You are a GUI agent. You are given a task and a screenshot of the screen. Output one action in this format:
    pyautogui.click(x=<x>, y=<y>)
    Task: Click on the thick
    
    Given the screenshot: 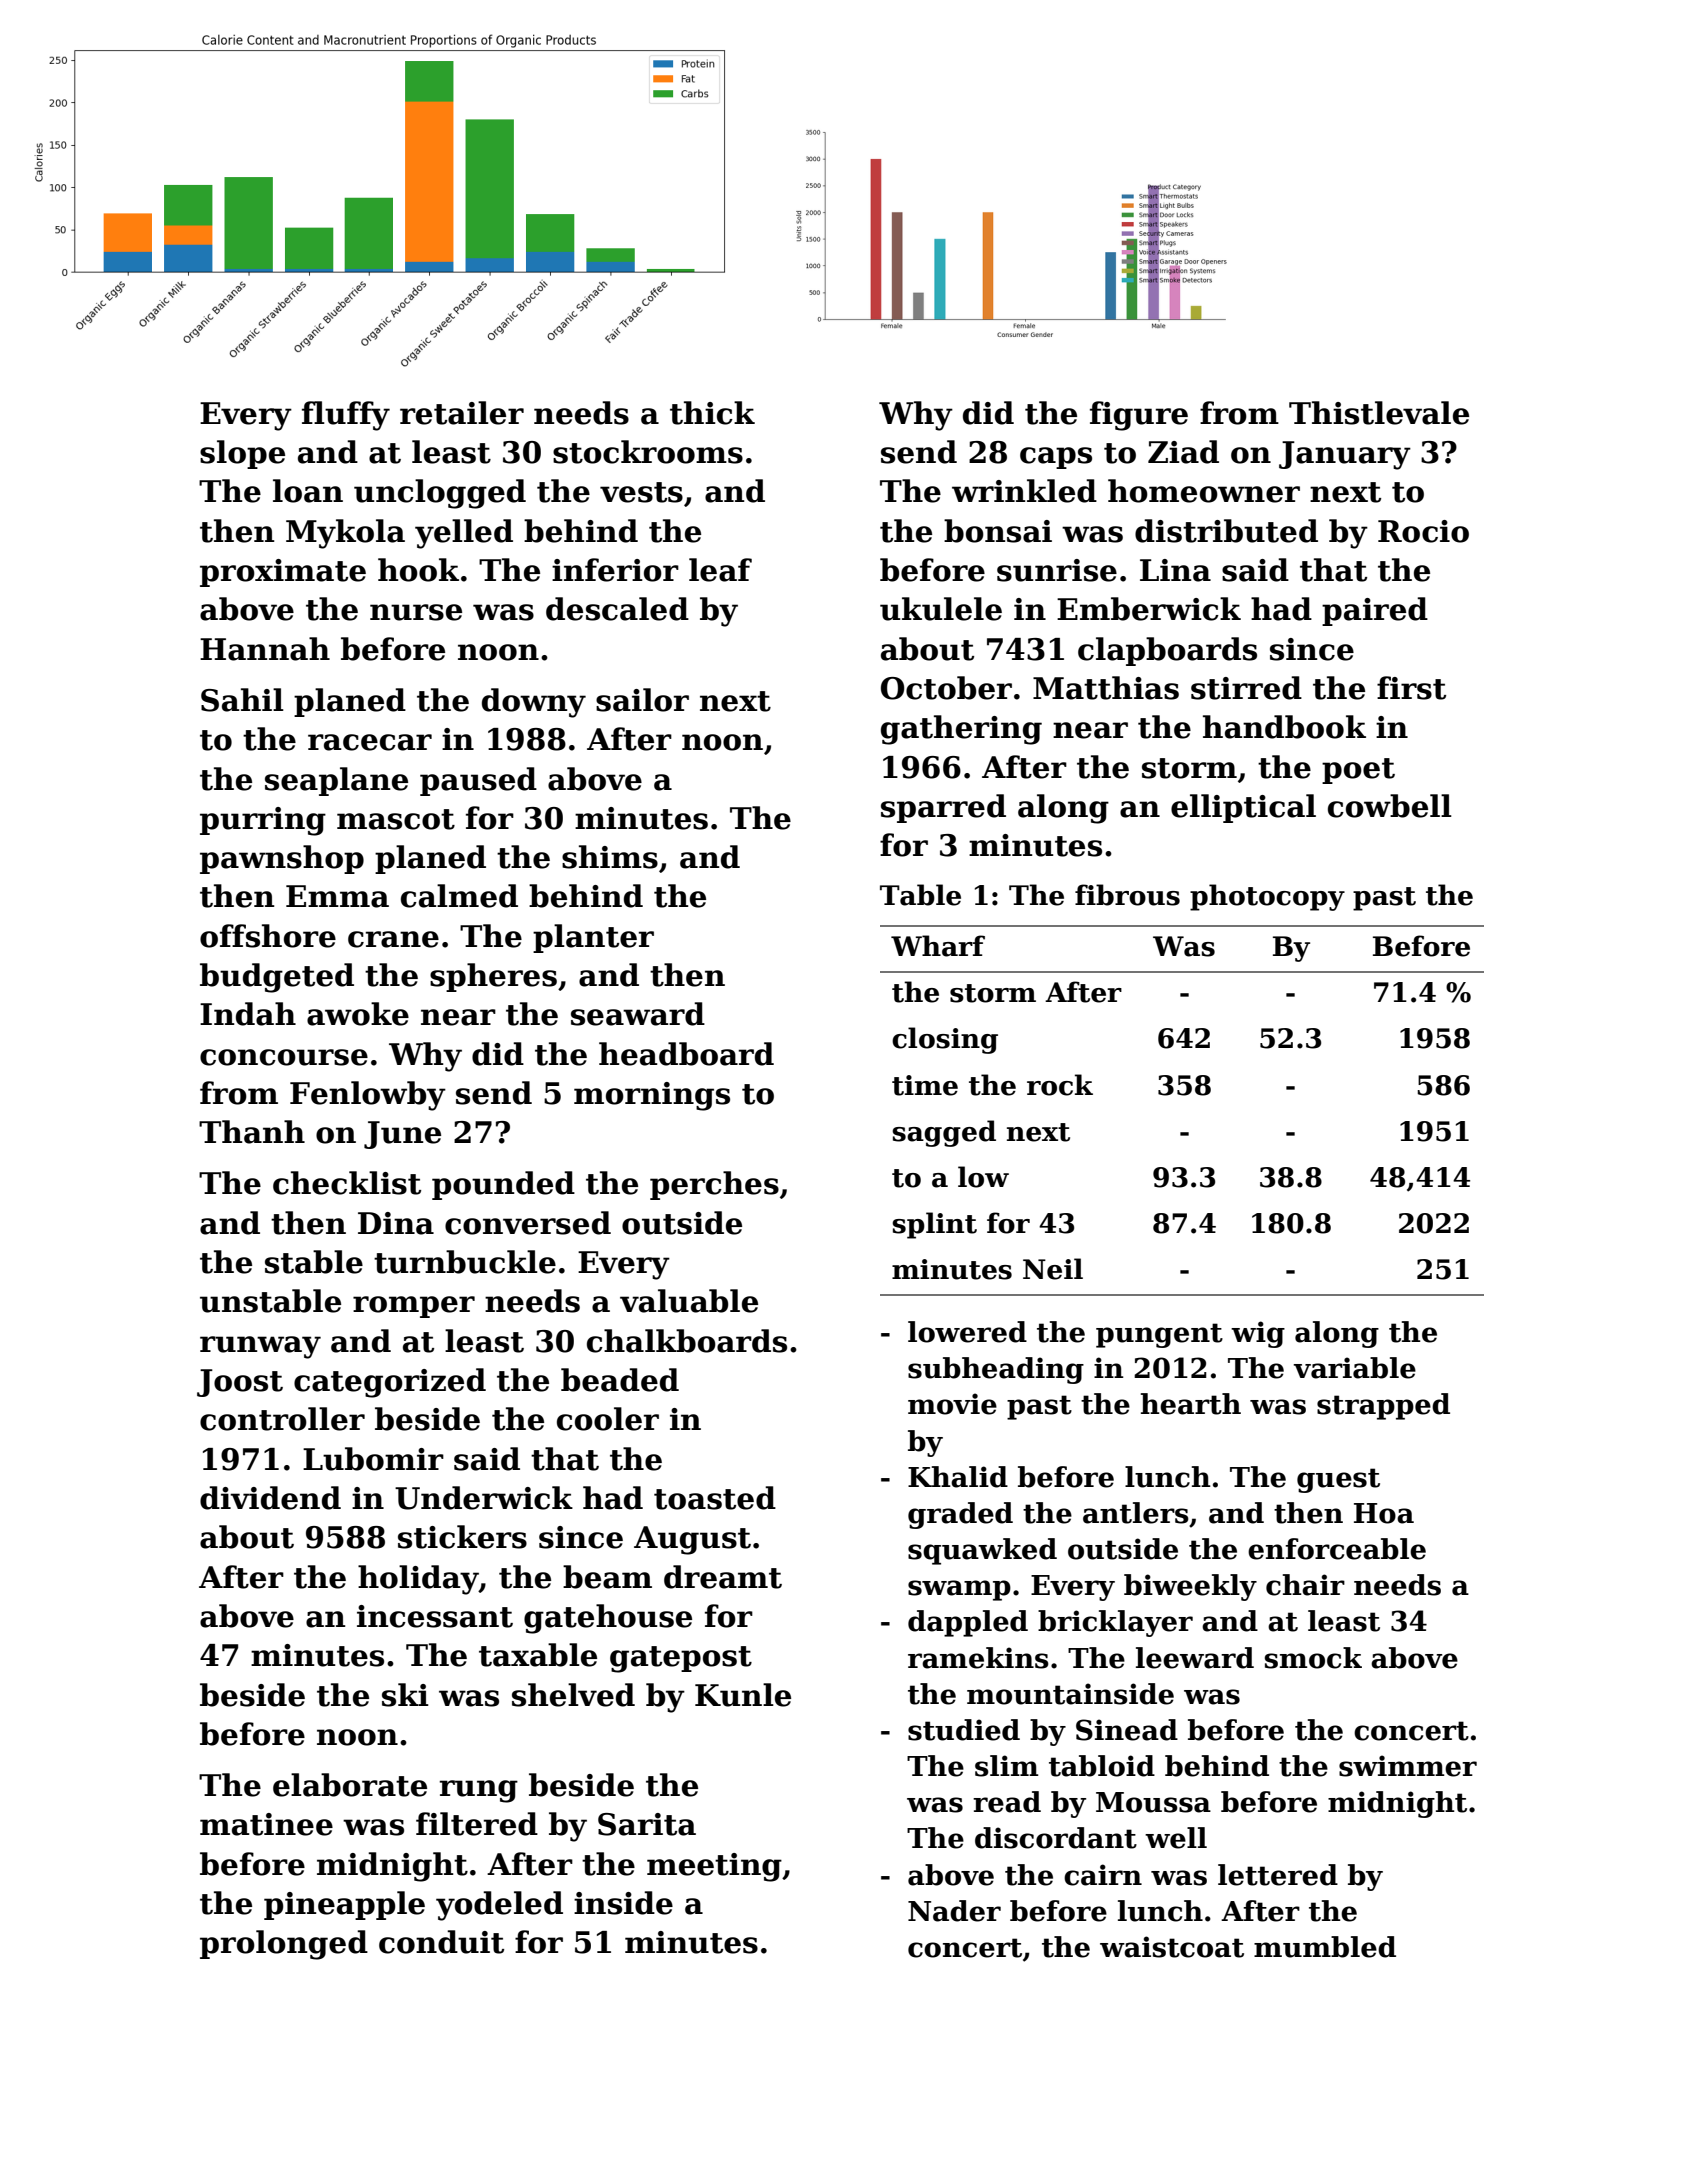 What is the action you would take?
    pyautogui.click(x=712, y=413)
